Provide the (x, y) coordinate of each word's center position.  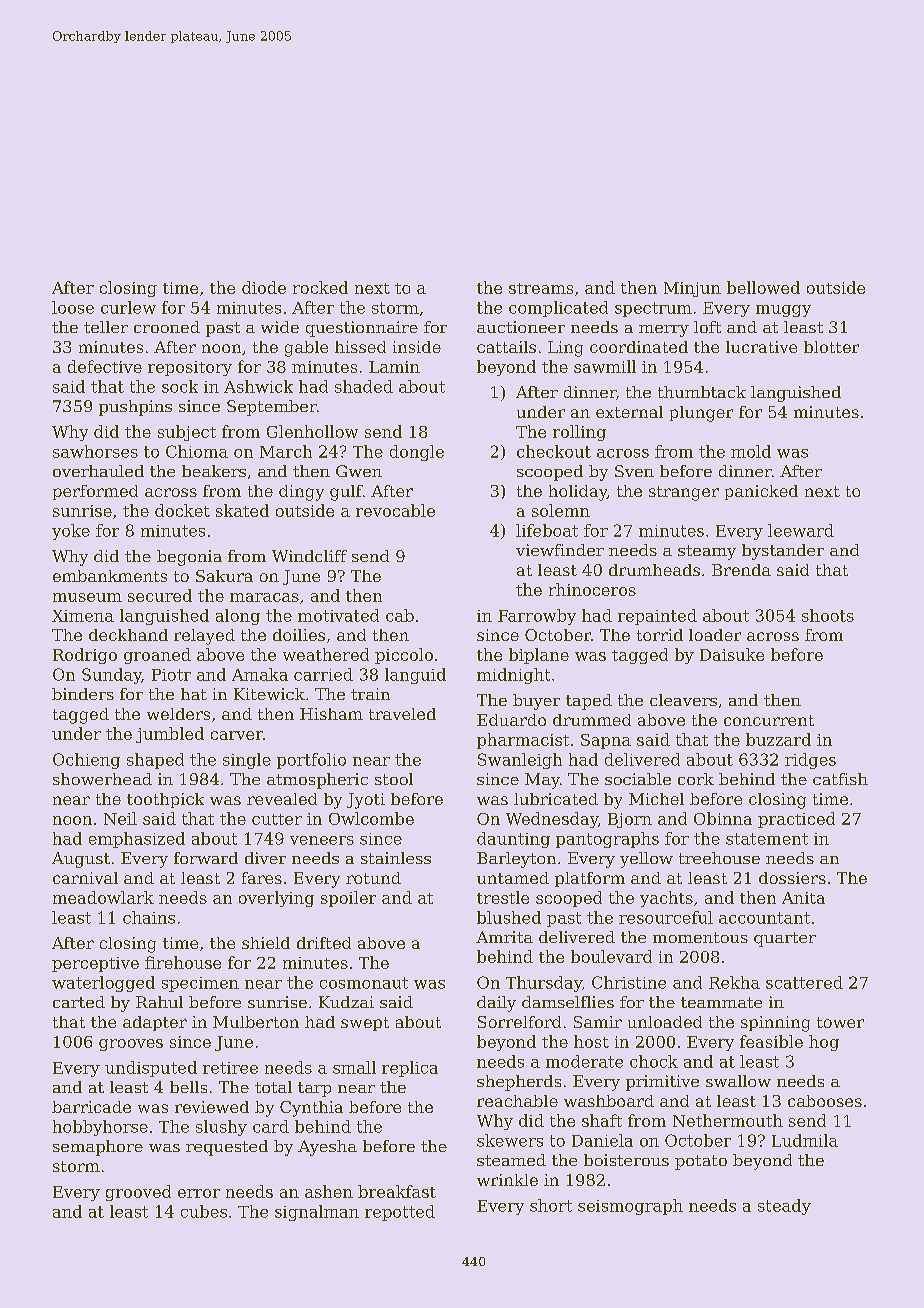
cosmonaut (364, 983)
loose (73, 307)
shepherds (519, 1083)
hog (824, 1043)
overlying (276, 899)
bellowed (763, 287)
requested (227, 1148)
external (629, 412)
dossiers (792, 878)
